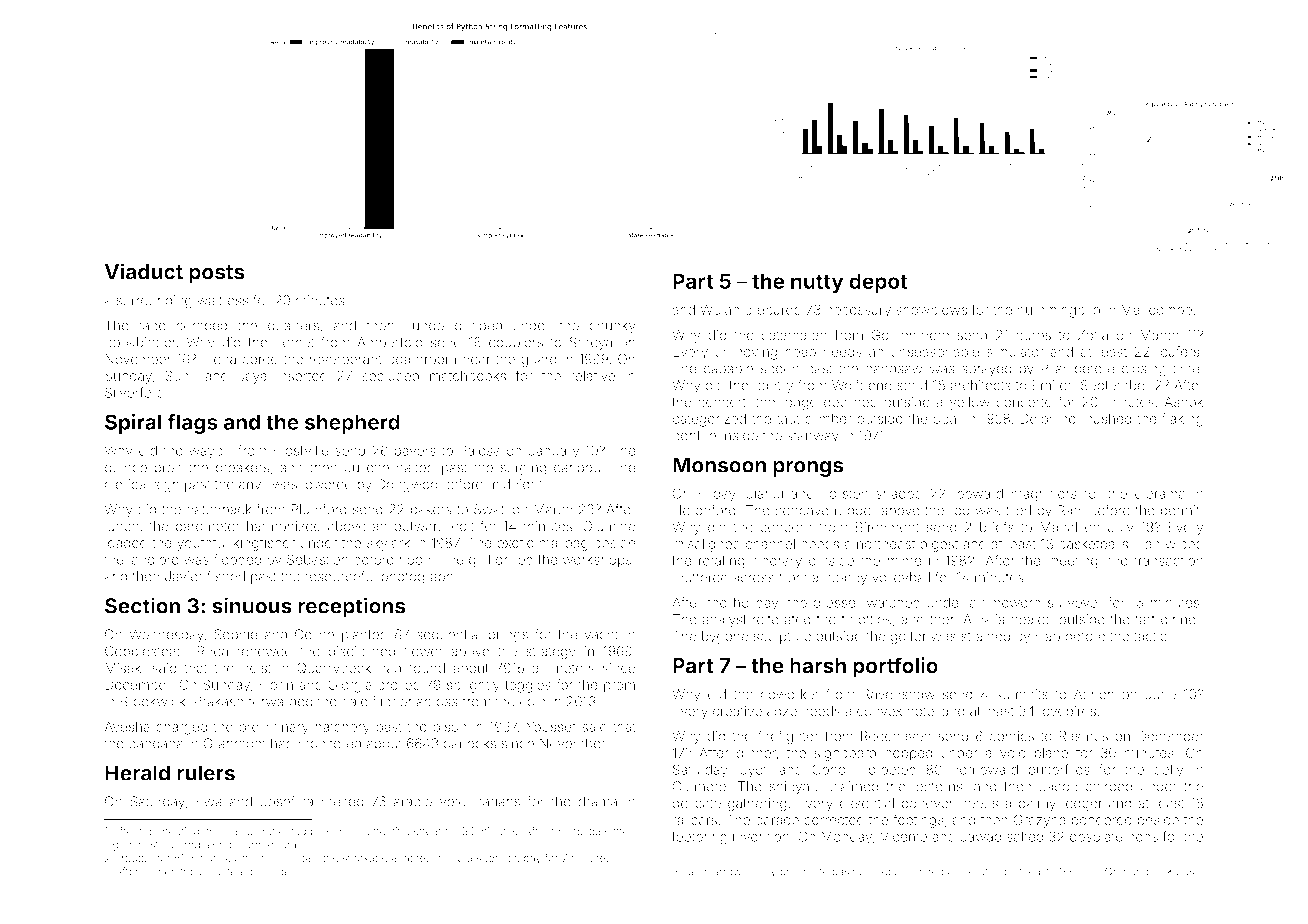 The image size is (1308, 924). What do you see at coordinates (226, 576) in the image?
I see `fished` at bounding box center [226, 576].
